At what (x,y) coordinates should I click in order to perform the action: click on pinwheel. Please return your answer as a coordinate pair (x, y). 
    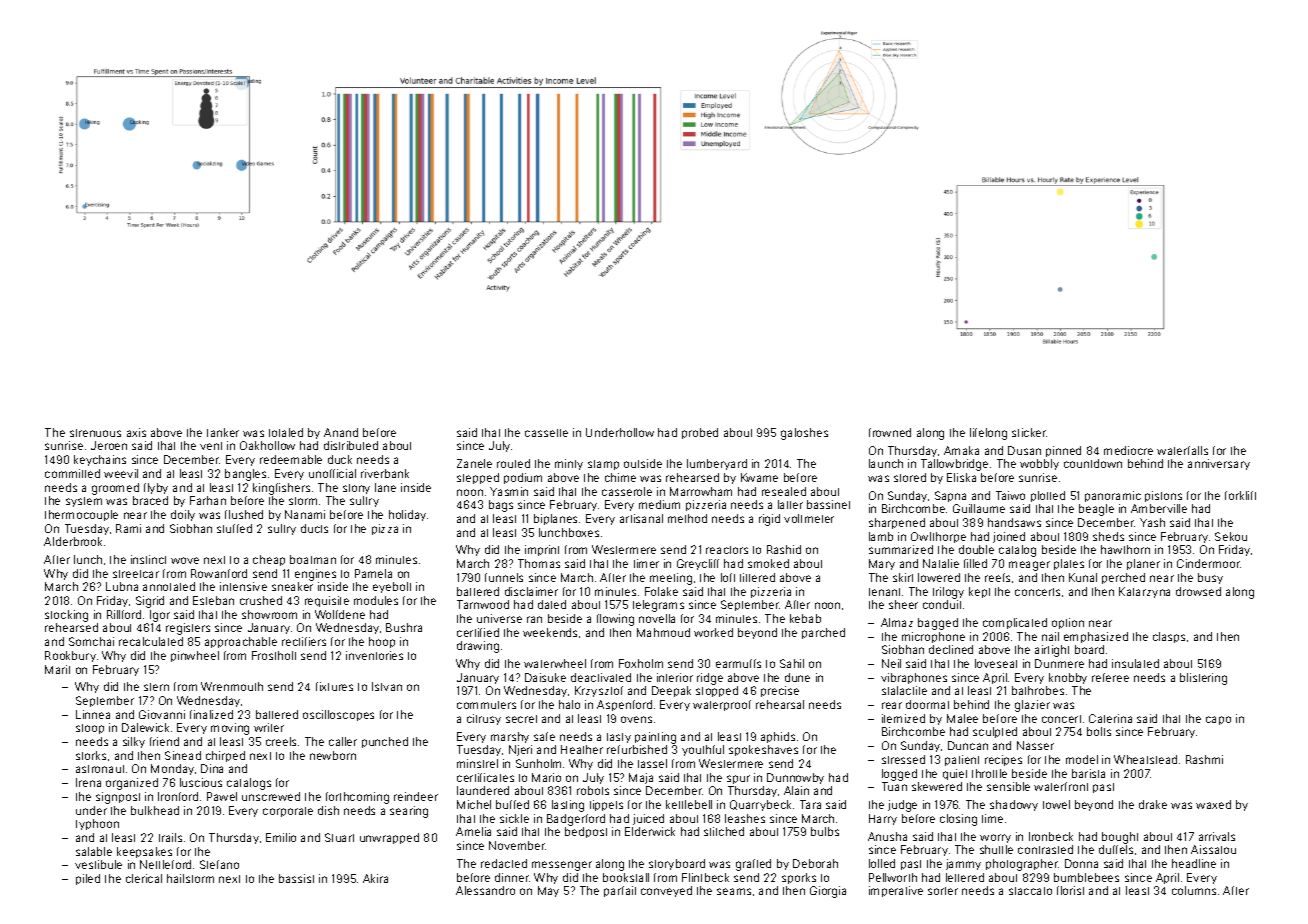
    Looking at the image, I should click on (195, 656).
